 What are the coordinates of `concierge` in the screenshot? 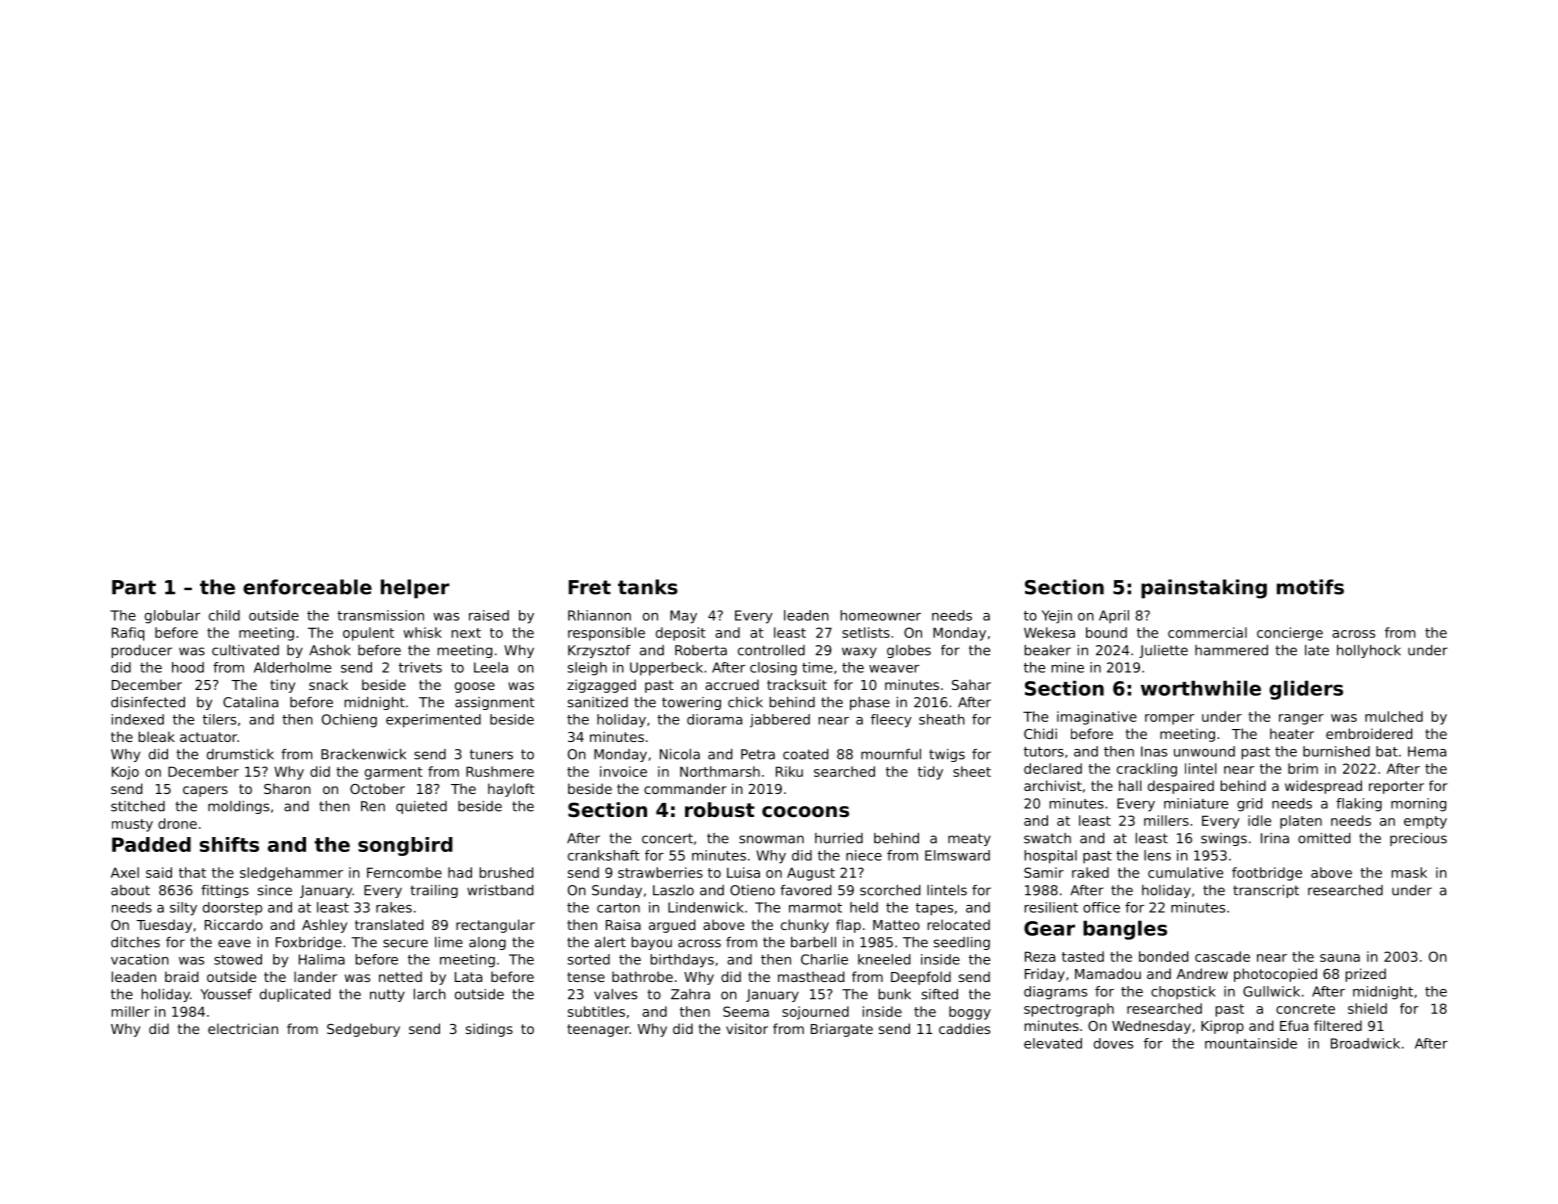 It's located at (1290, 634).
